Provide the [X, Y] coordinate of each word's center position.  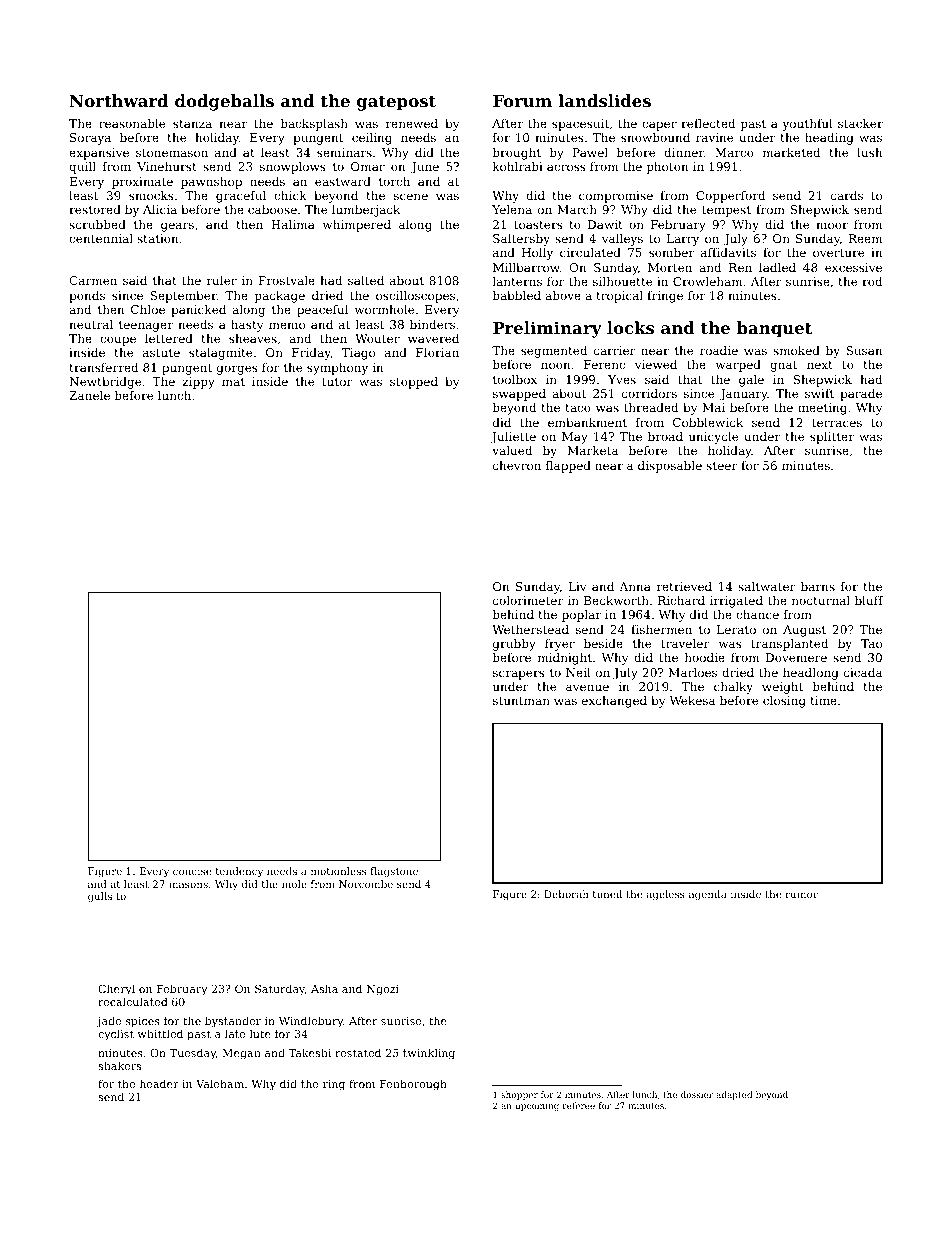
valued [512, 450]
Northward [118, 100]
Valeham [220, 1083]
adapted [734, 1095]
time [824, 700]
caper [659, 126]
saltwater [767, 586]
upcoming [537, 1106]
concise [192, 871]
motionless [338, 871]
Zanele [89, 395]
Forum [522, 101]
